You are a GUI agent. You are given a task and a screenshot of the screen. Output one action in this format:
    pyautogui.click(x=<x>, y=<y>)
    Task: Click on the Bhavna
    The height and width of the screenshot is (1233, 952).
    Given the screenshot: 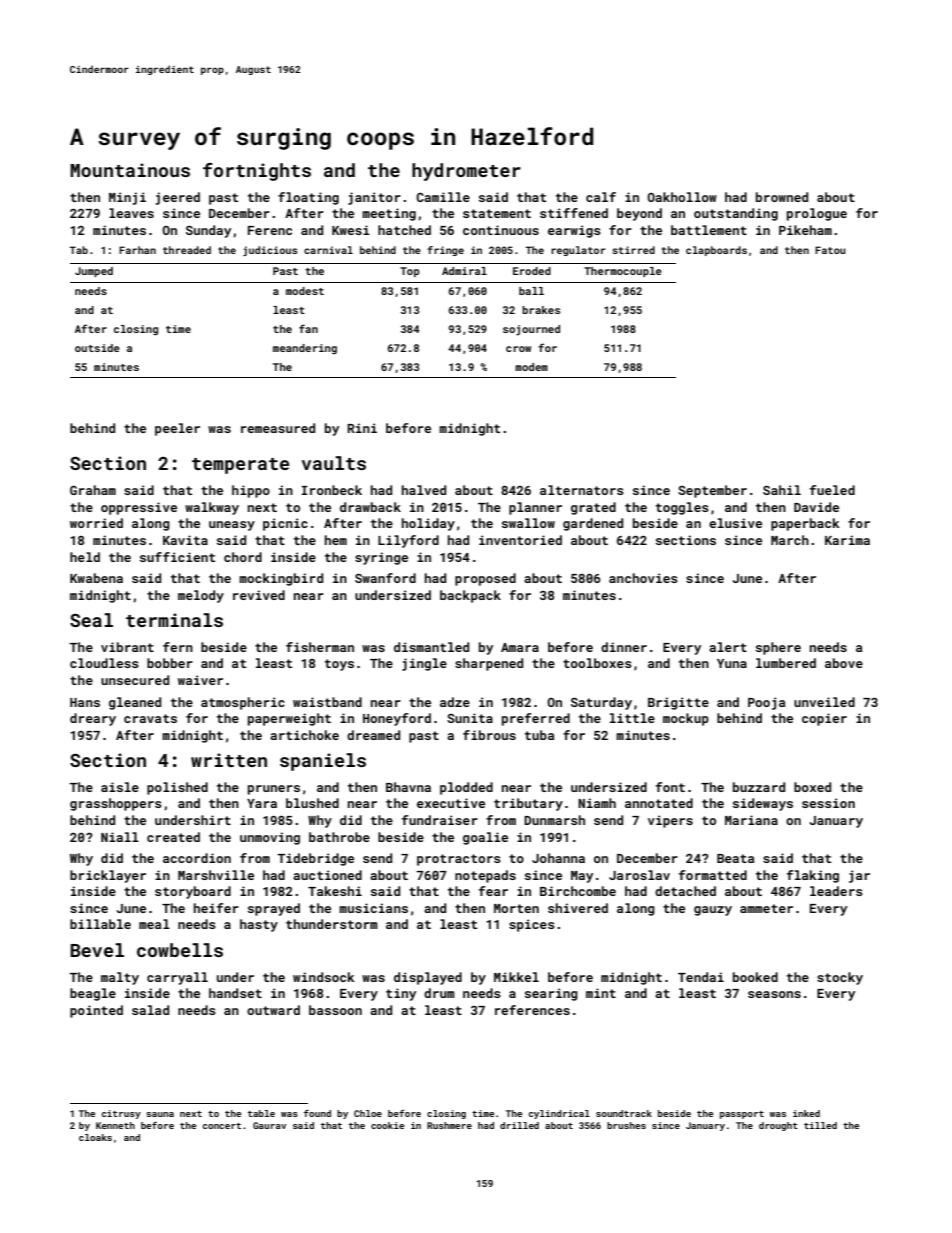 What is the action you would take?
    pyautogui.click(x=408, y=787)
